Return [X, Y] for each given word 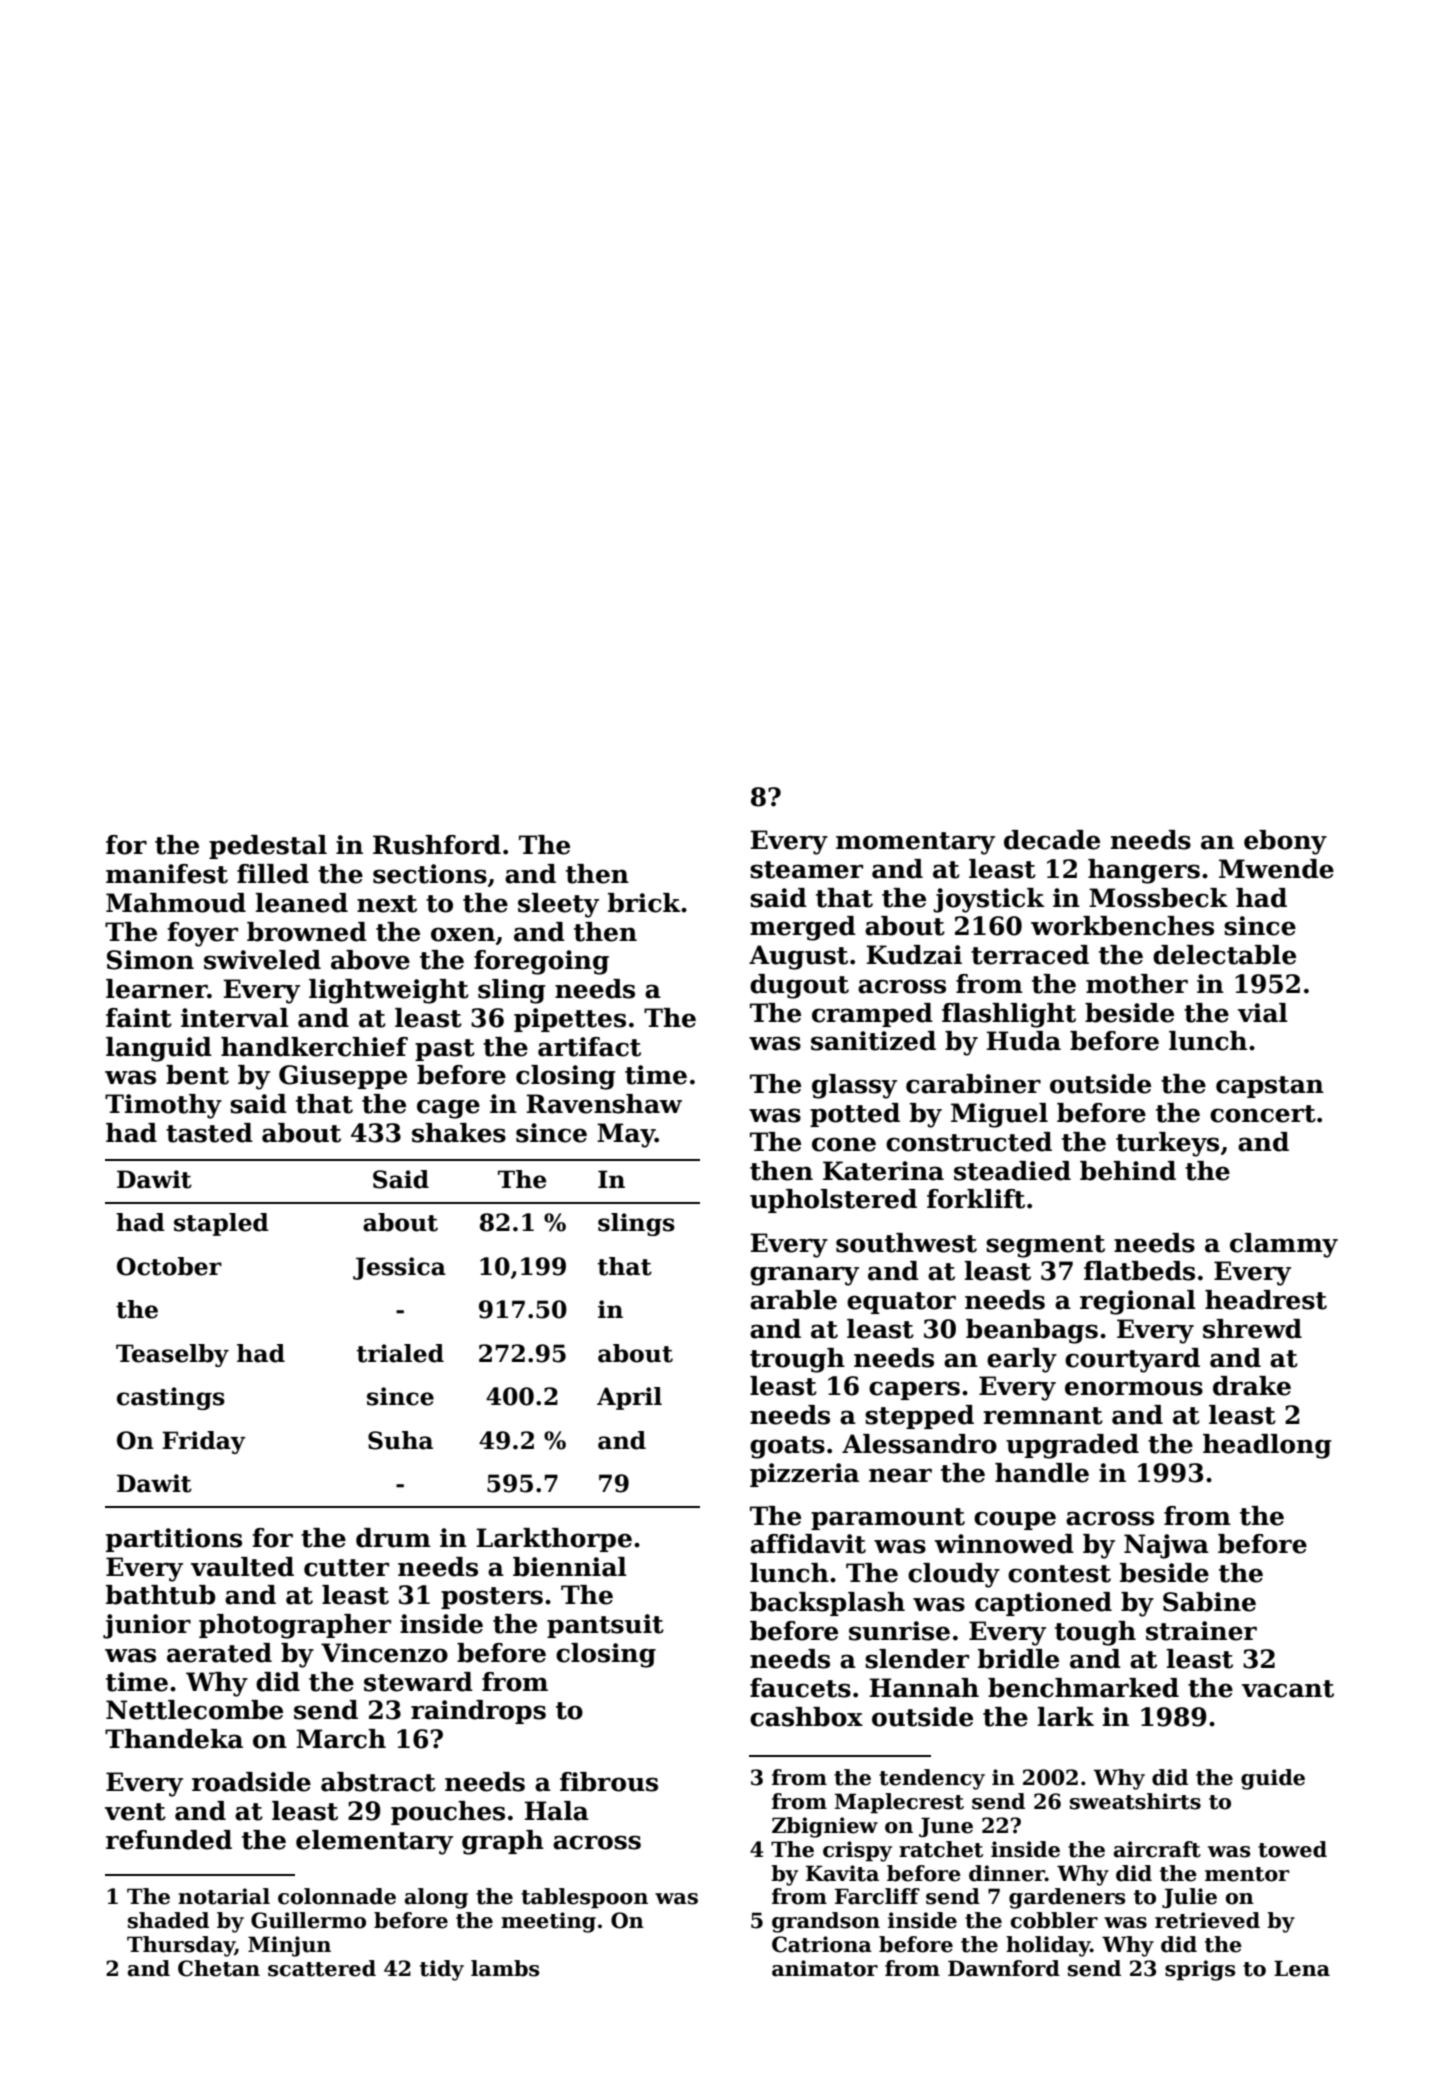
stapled [221, 1224]
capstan [1270, 1087]
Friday [204, 1442]
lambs [505, 1968]
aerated [219, 1653]
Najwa [1166, 1546]
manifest [167, 874]
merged [803, 928]
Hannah [924, 1688]
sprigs [1200, 1970]
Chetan [219, 1968]
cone [844, 1144]
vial [1263, 1013]
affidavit [808, 1544]
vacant [1288, 1689]
